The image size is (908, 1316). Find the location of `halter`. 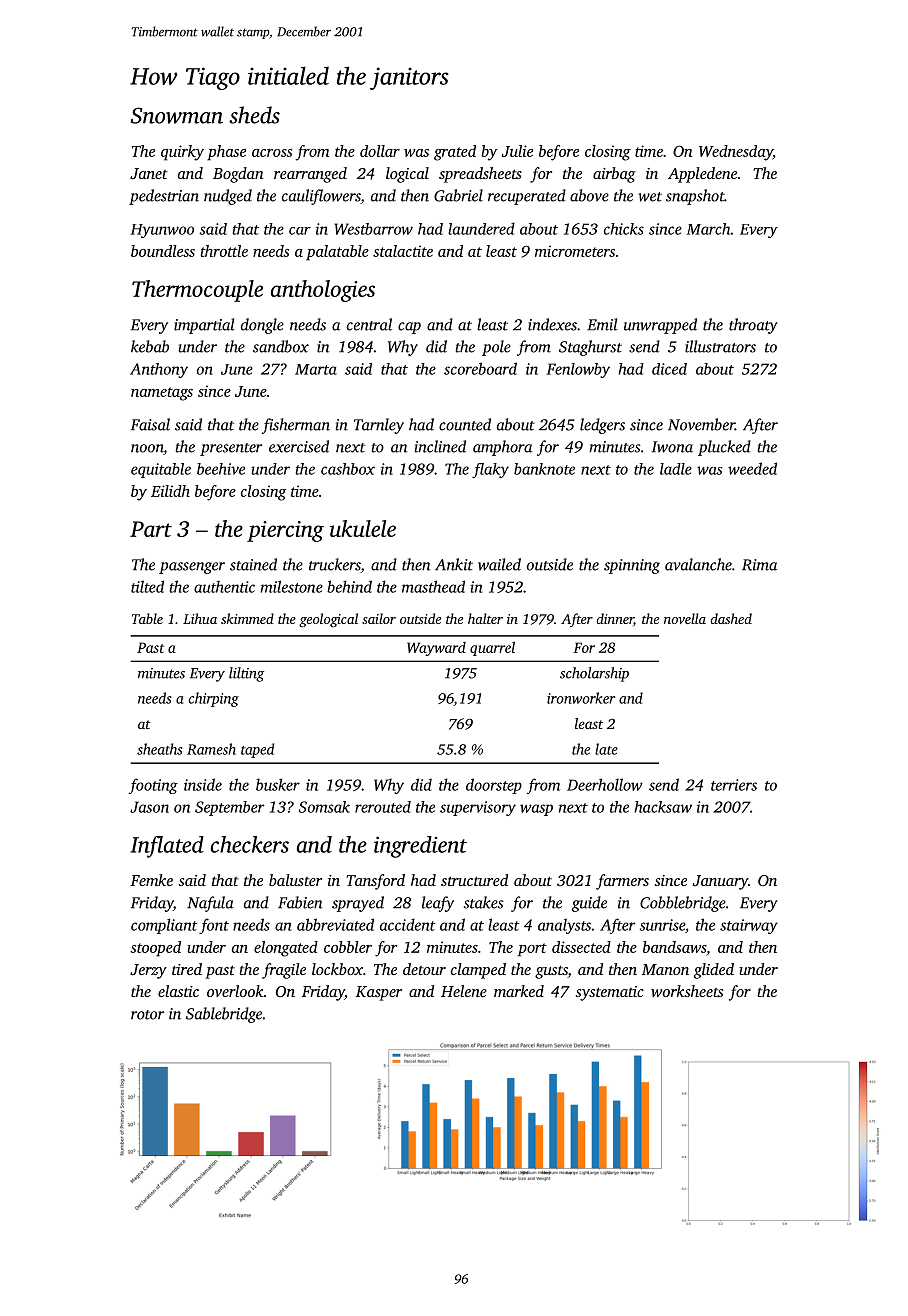

halter is located at coordinates (485, 618).
